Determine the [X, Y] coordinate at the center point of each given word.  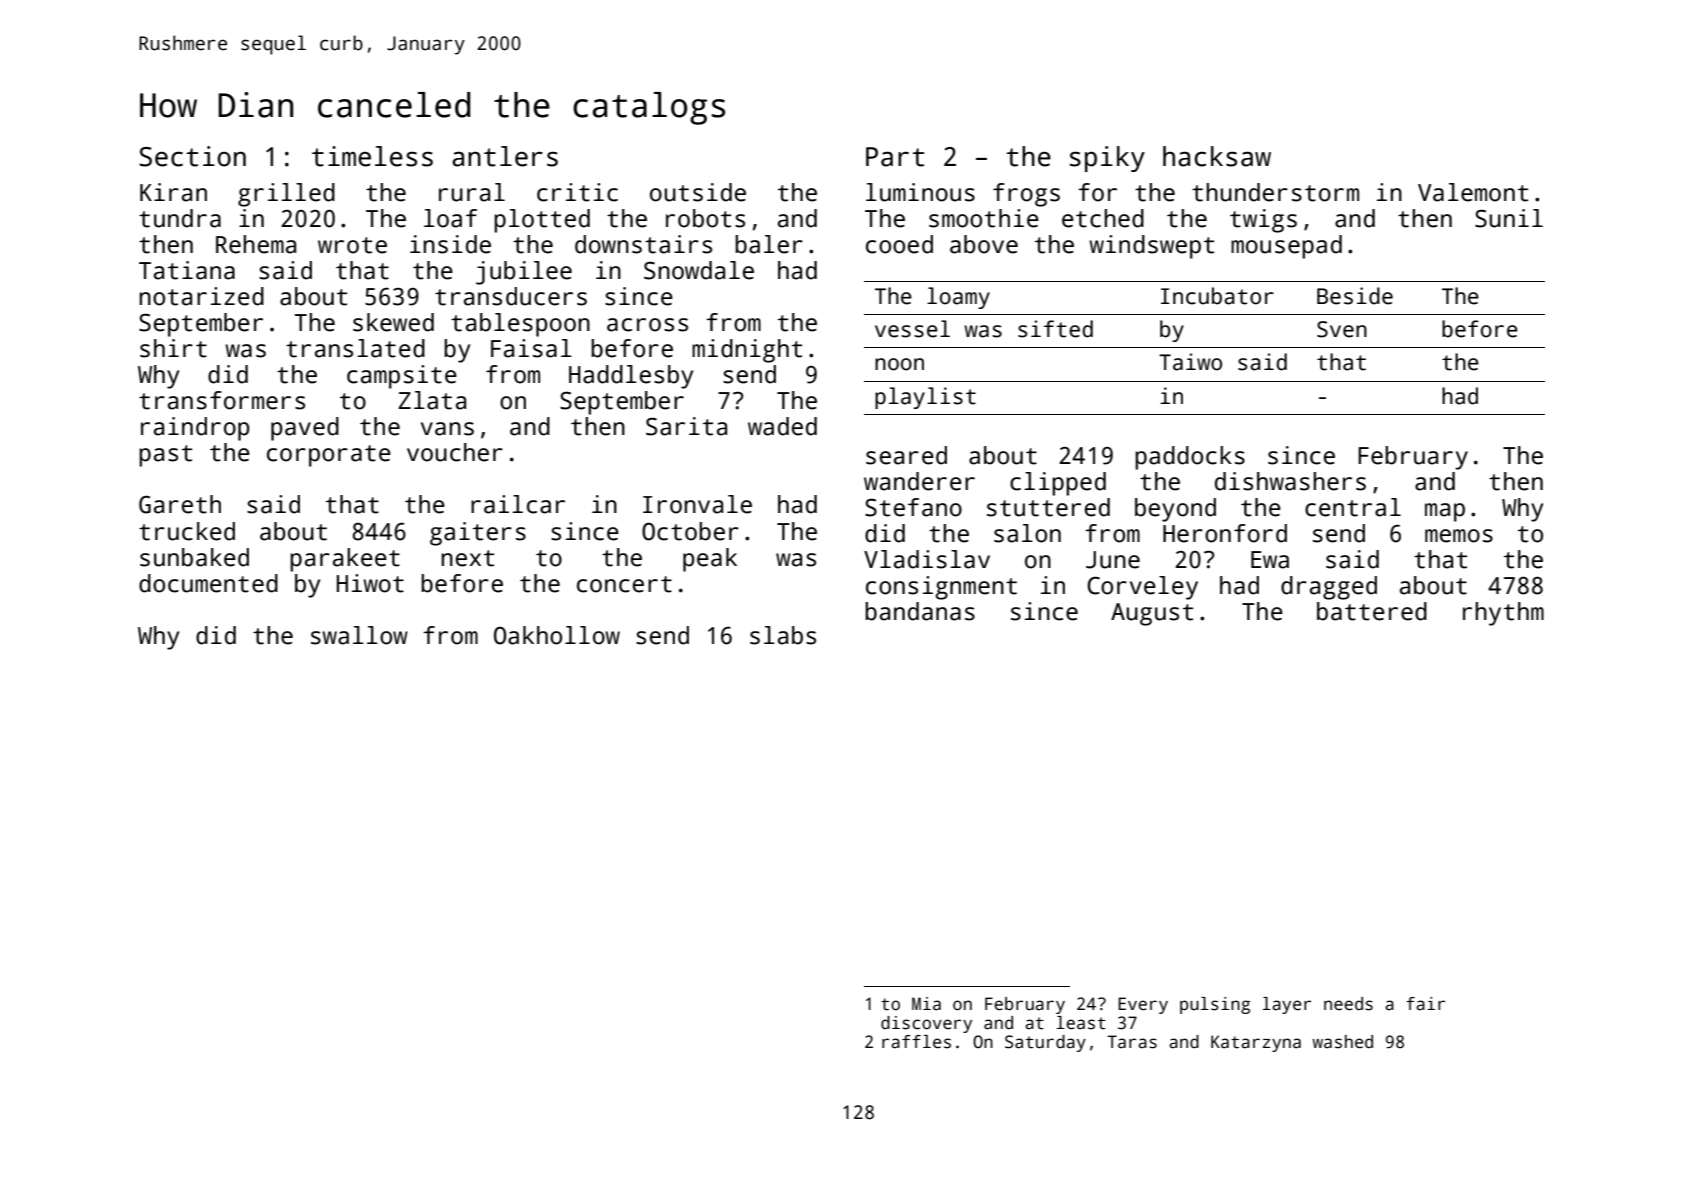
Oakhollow [557, 635]
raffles [916, 1042]
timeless [372, 156]
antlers [505, 156]
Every [1143, 1005]
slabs [783, 635]
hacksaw [1217, 156]
